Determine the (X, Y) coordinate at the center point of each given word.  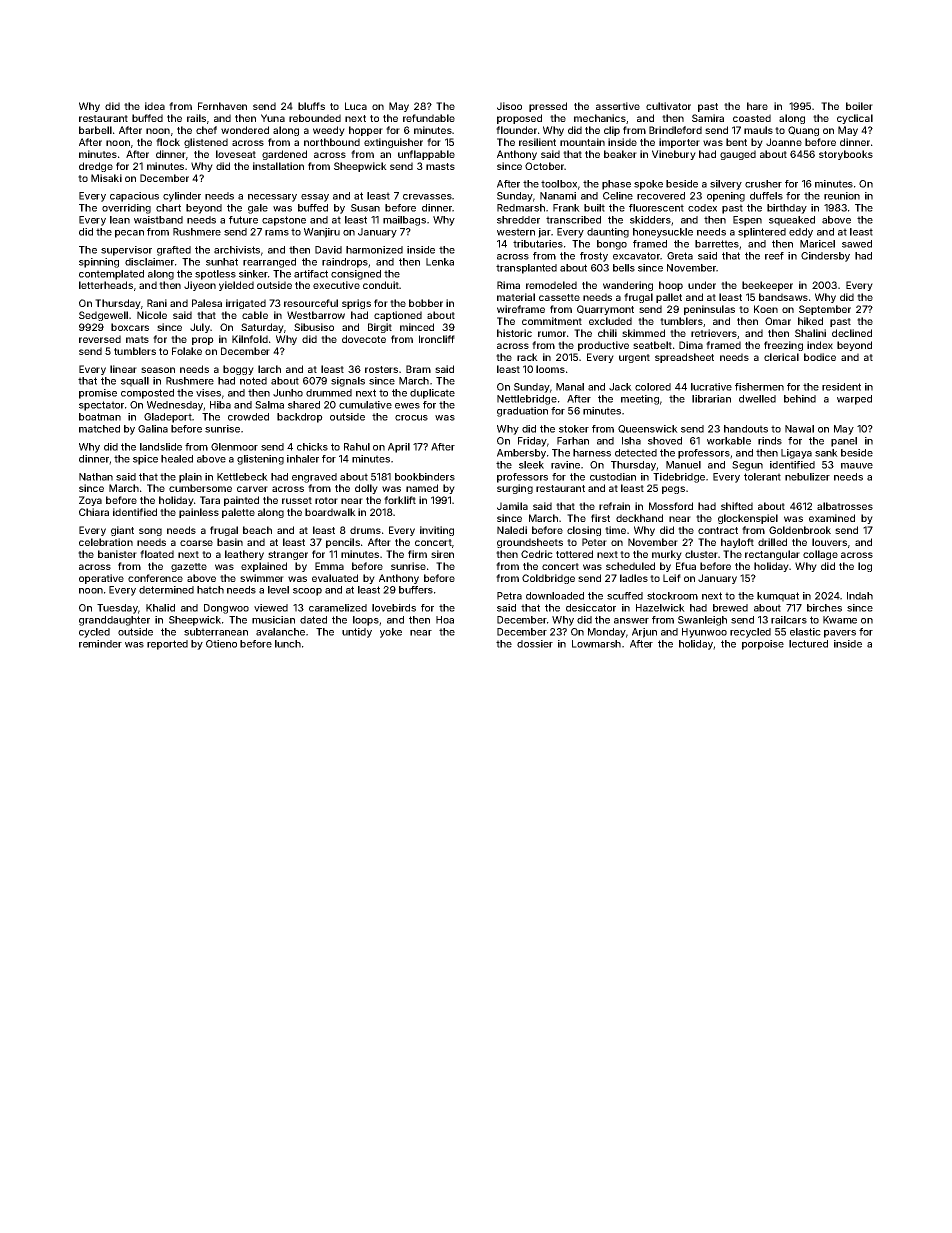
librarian (711, 399)
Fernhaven (222, 106)
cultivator (668, 106)
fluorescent (656, 208)
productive (603, 346)
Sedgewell (103, 316)
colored (653, 387)
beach (257, 530)
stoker (574, 429)
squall (135, 382)
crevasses (427, 197)
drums (365, 530)
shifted (737, 506)
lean (120, 220)
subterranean (216, 632)
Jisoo (509, 106)
